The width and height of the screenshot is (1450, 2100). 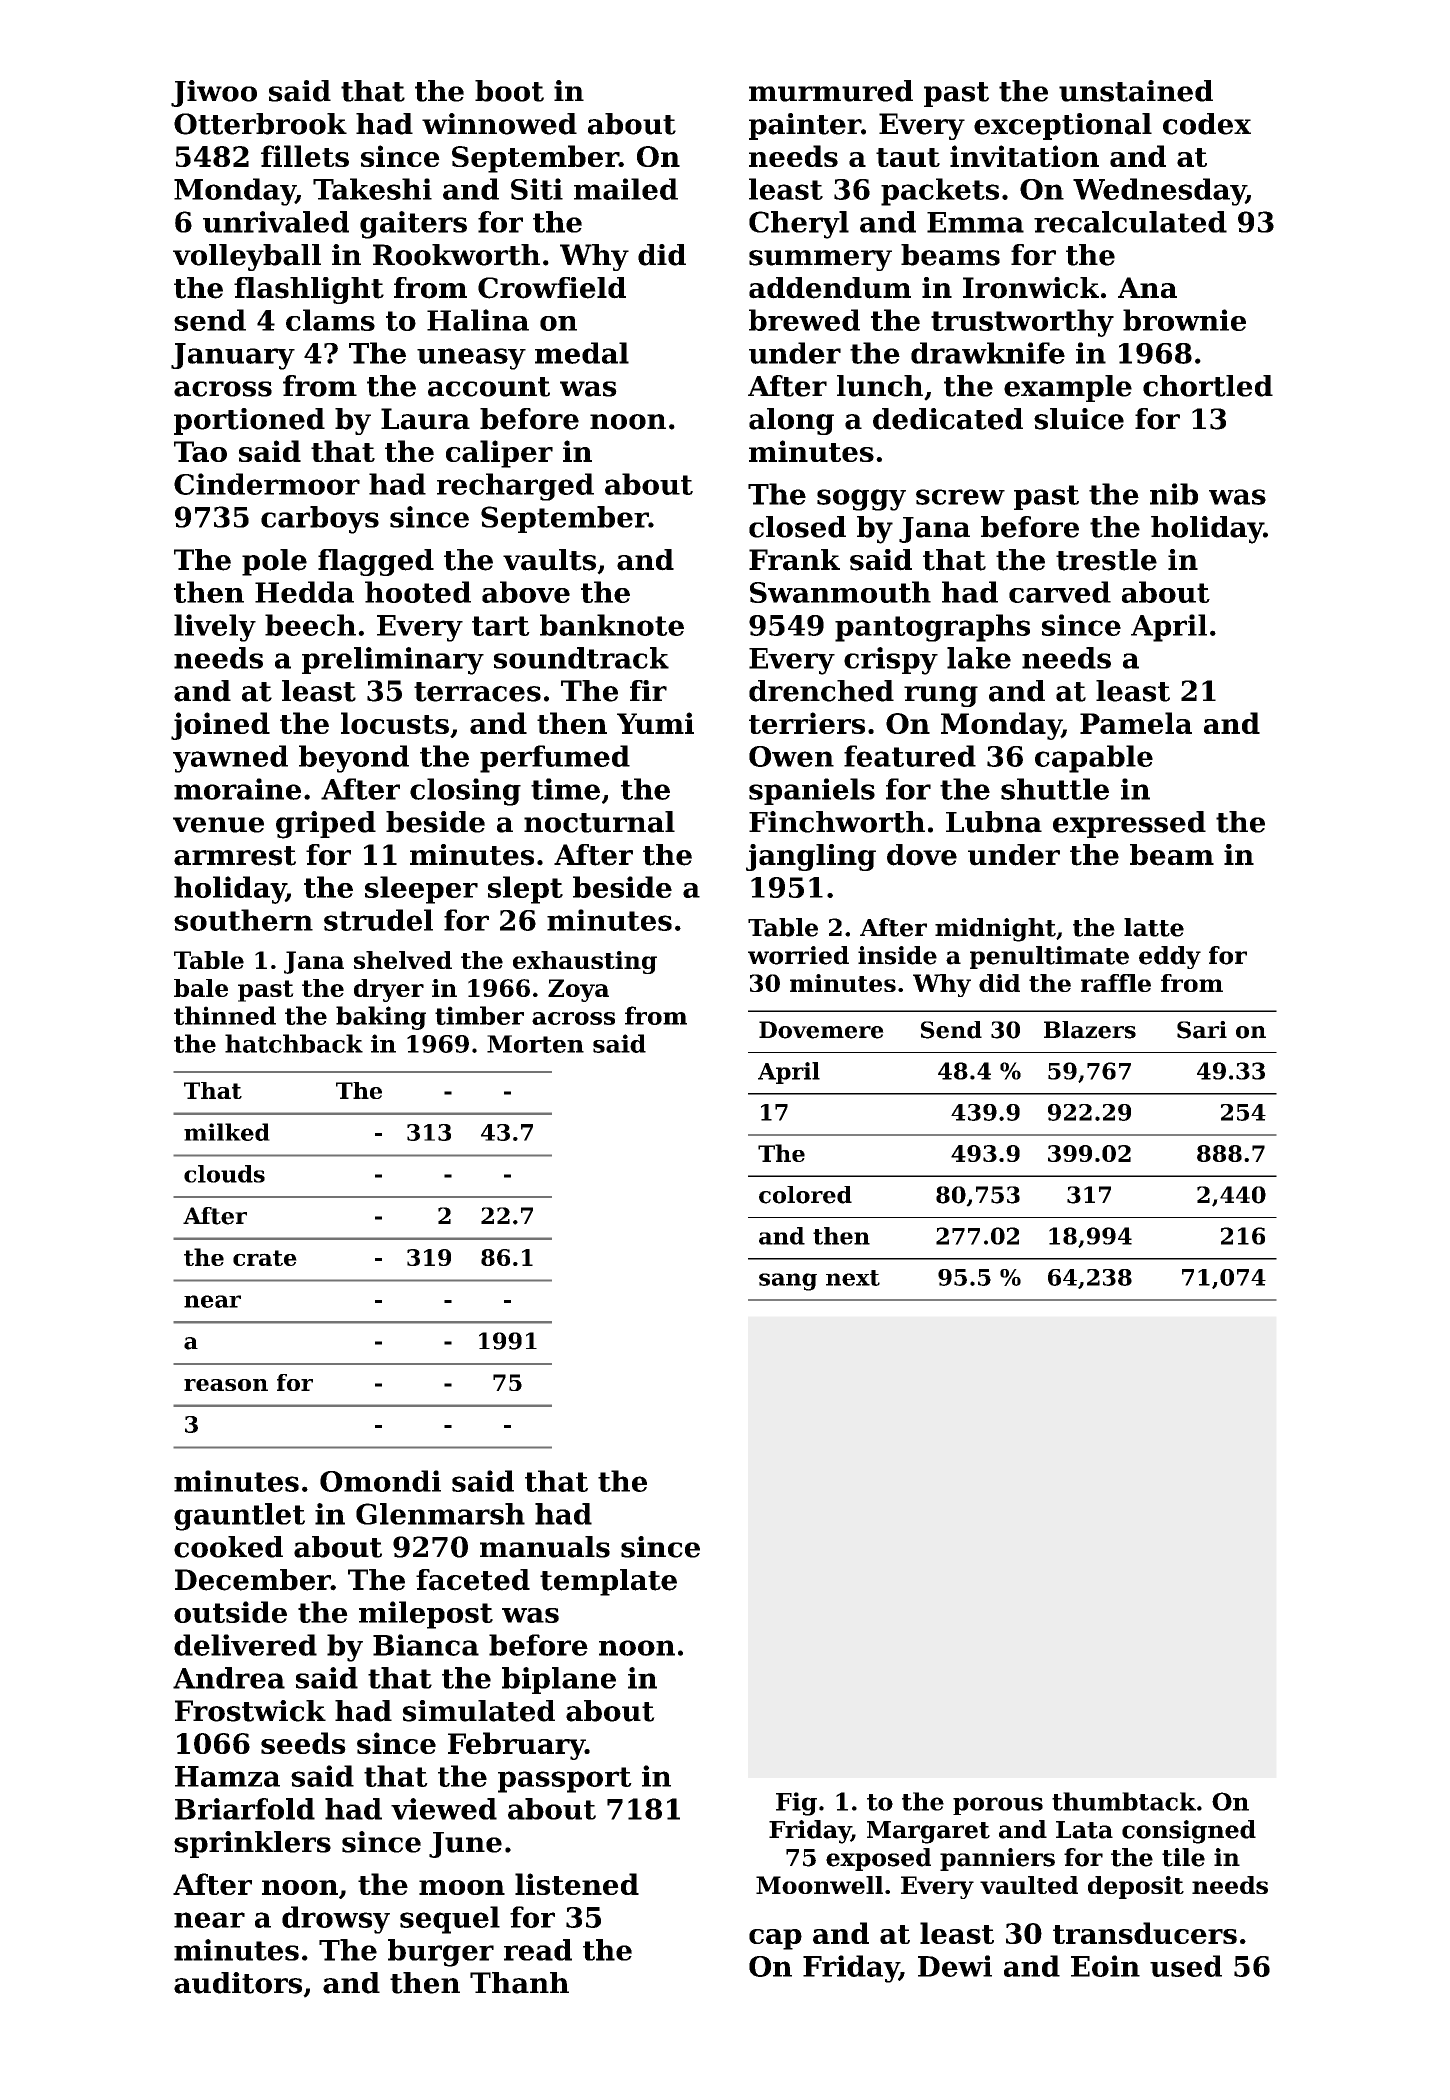 What do you see at coordinates (426, 1645) in the screenshot?
I see `Bianca` at bounding box center [426, 1645].
